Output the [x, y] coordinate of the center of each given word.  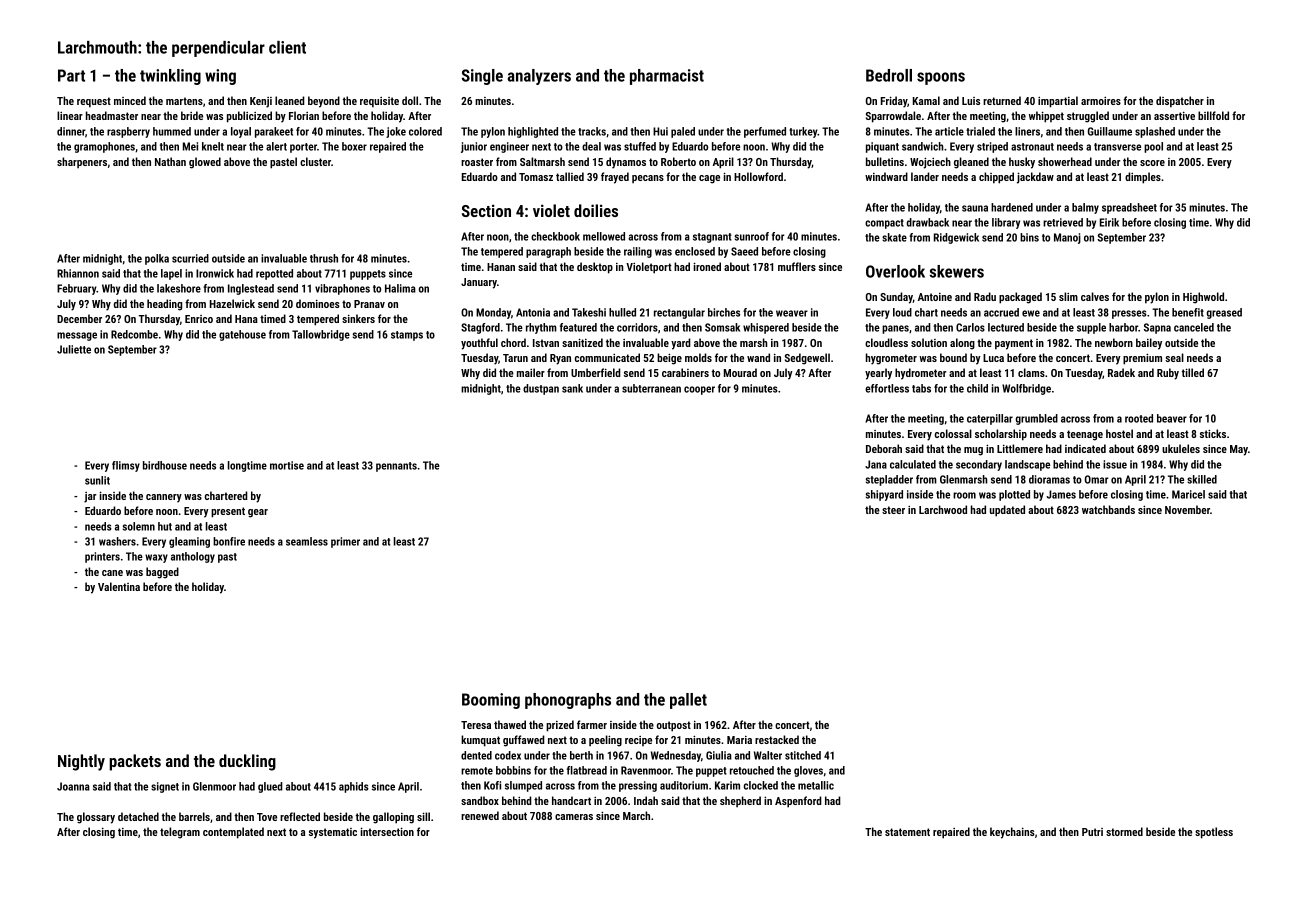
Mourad [740, 372]
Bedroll [889, 75]
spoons [941, 78]
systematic [333, 833]
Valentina [119, 586]
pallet [688, 701]
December [79, 318]
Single [482, 77]
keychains [1012, 833]
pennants [396, 467]
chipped [996, 178]
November [1187, 509]
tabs [921, 388]
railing [638, 252]
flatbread [587, 770]
